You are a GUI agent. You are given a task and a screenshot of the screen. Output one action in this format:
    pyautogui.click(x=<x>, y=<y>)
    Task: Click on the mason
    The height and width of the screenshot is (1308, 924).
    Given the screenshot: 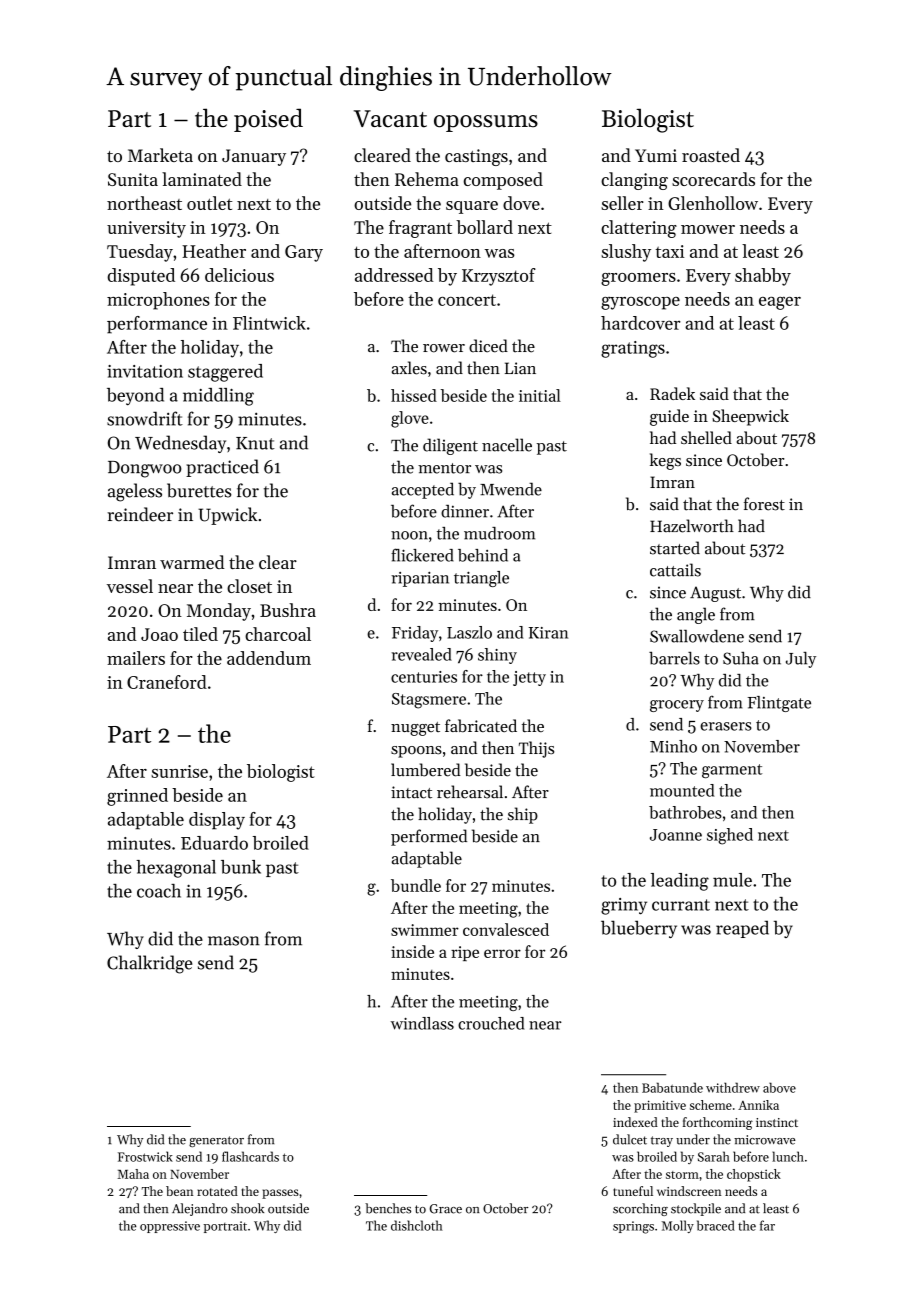 What is the action you would take?
    pyautogui.click(x=234, y=941)
